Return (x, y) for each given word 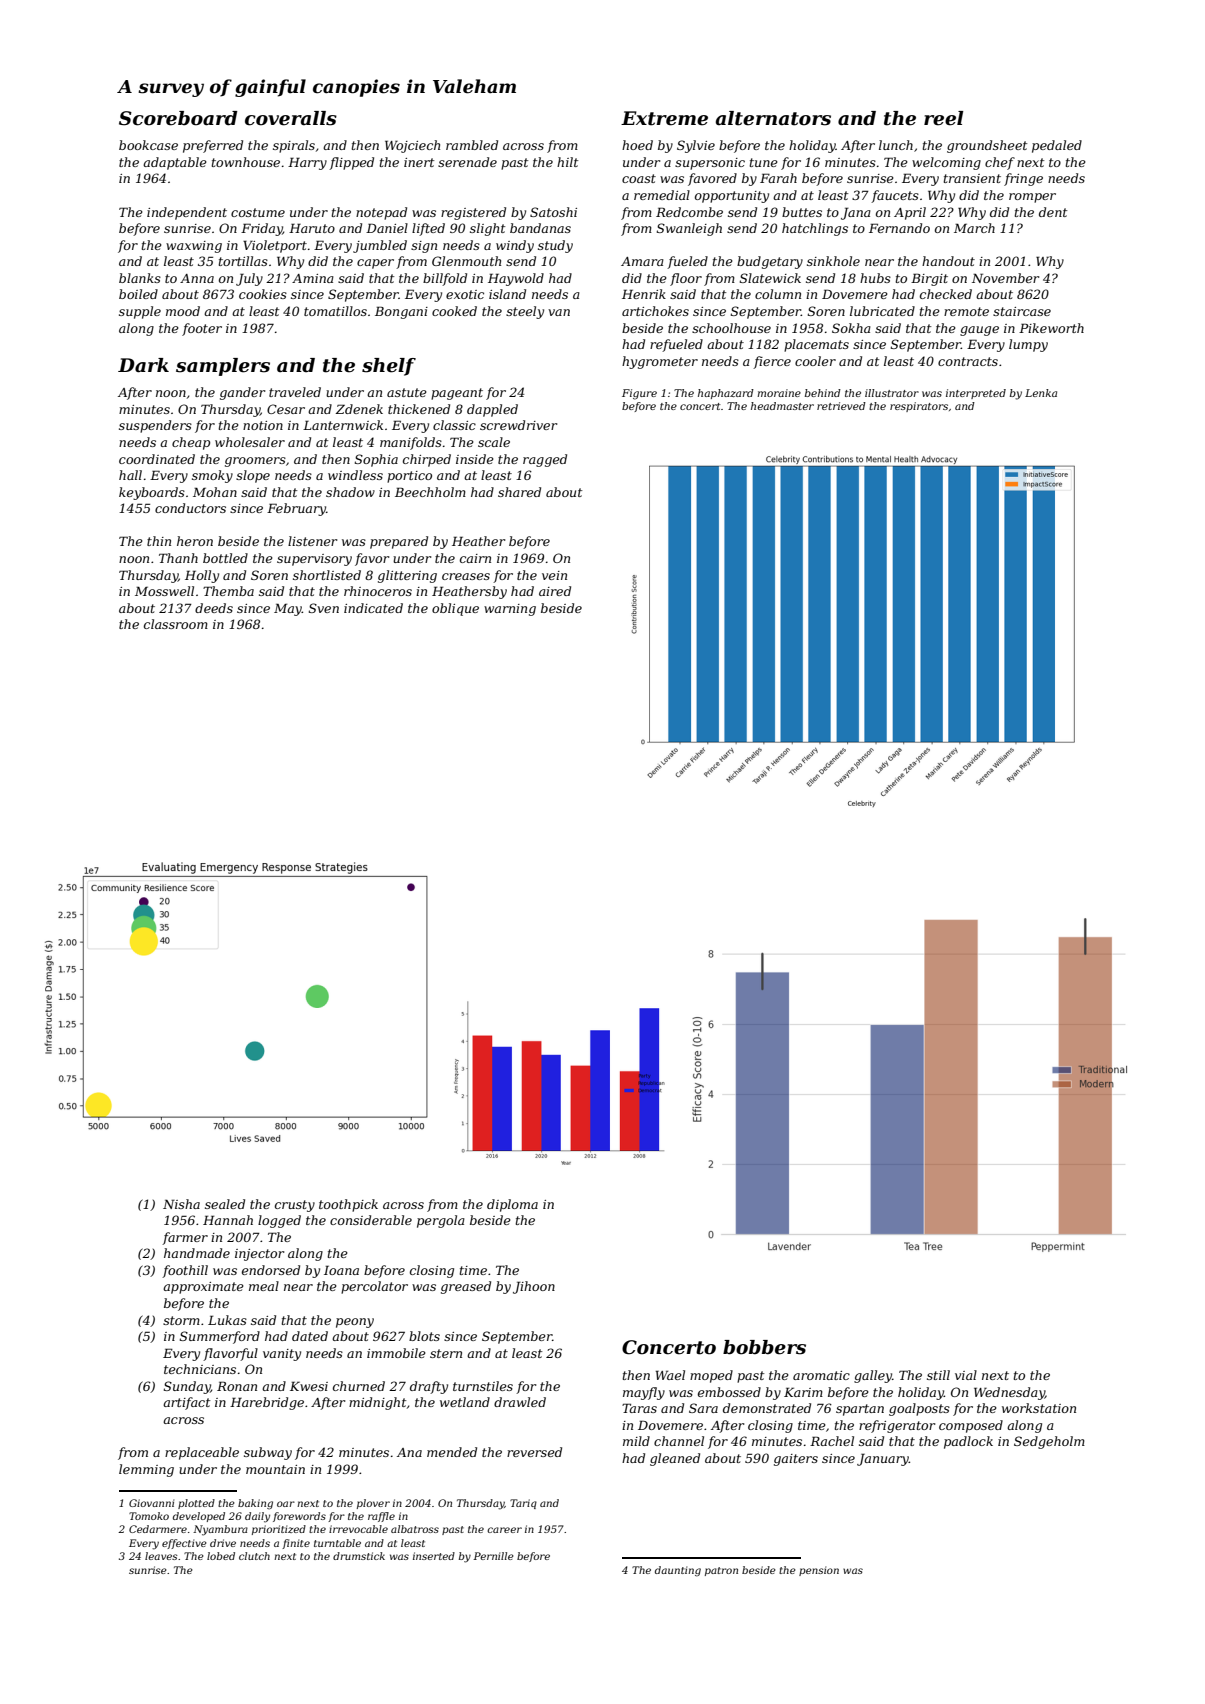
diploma (512, 1205)
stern (446, 1353)
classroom (176, 624)
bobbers (764, 1347)
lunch (896, 145)
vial (966, 1375)
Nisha (181, 1204)
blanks (140, 278)
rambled (472, 145)
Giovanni (151, 1503)
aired (555, 591)
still (938, 1375)
